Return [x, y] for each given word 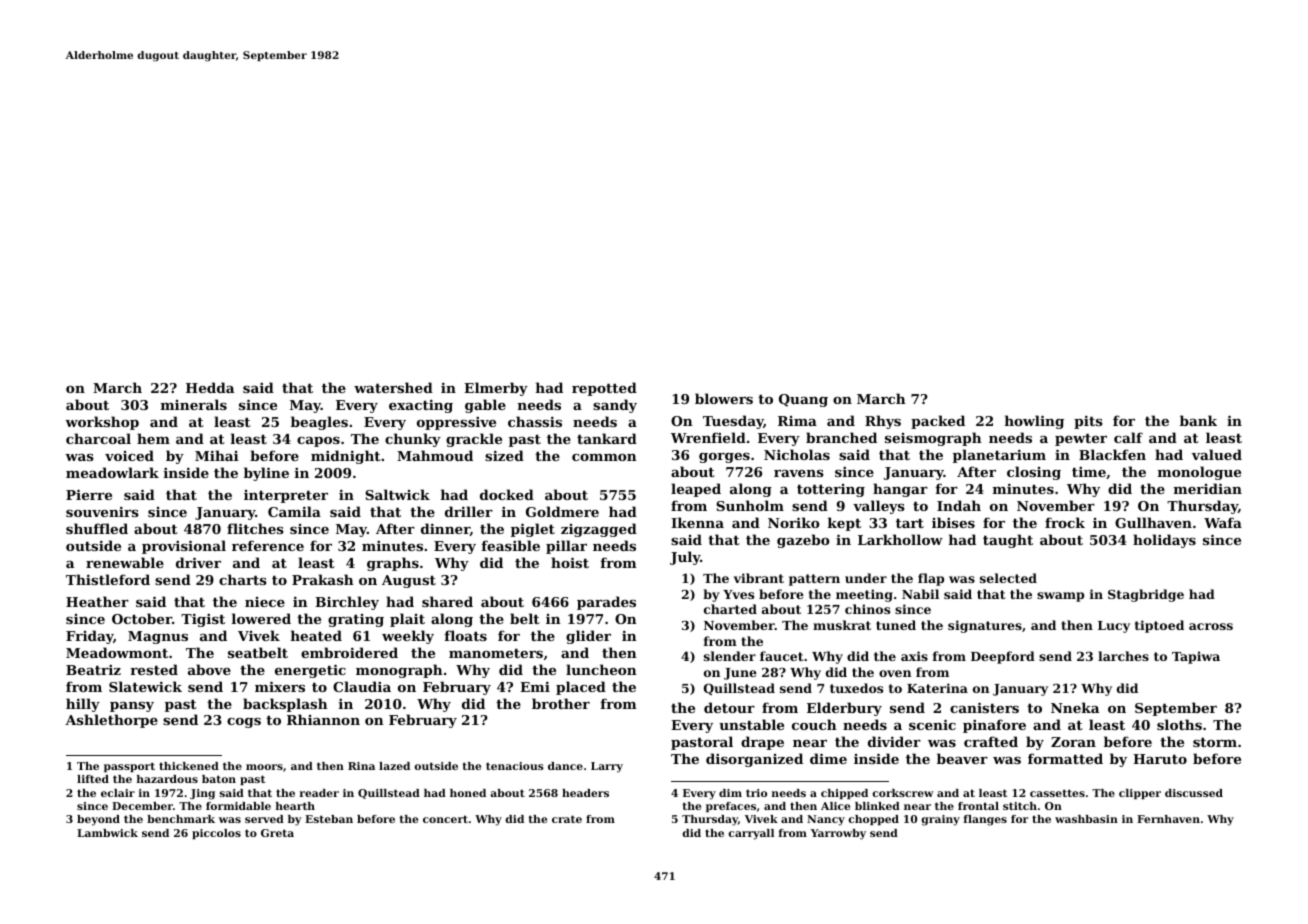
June [740, 674]
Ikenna [697, 522]
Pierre [89, 494]
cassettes [1057, 793]
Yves [738, 594]
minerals [194, 404]
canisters [984, 707]
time [1089, 472]
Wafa [1223, 522]
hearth [295, 806]
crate [567, 819]
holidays [1164, 541]
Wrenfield [708, 437]
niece [265, 602]
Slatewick [145, 686]
